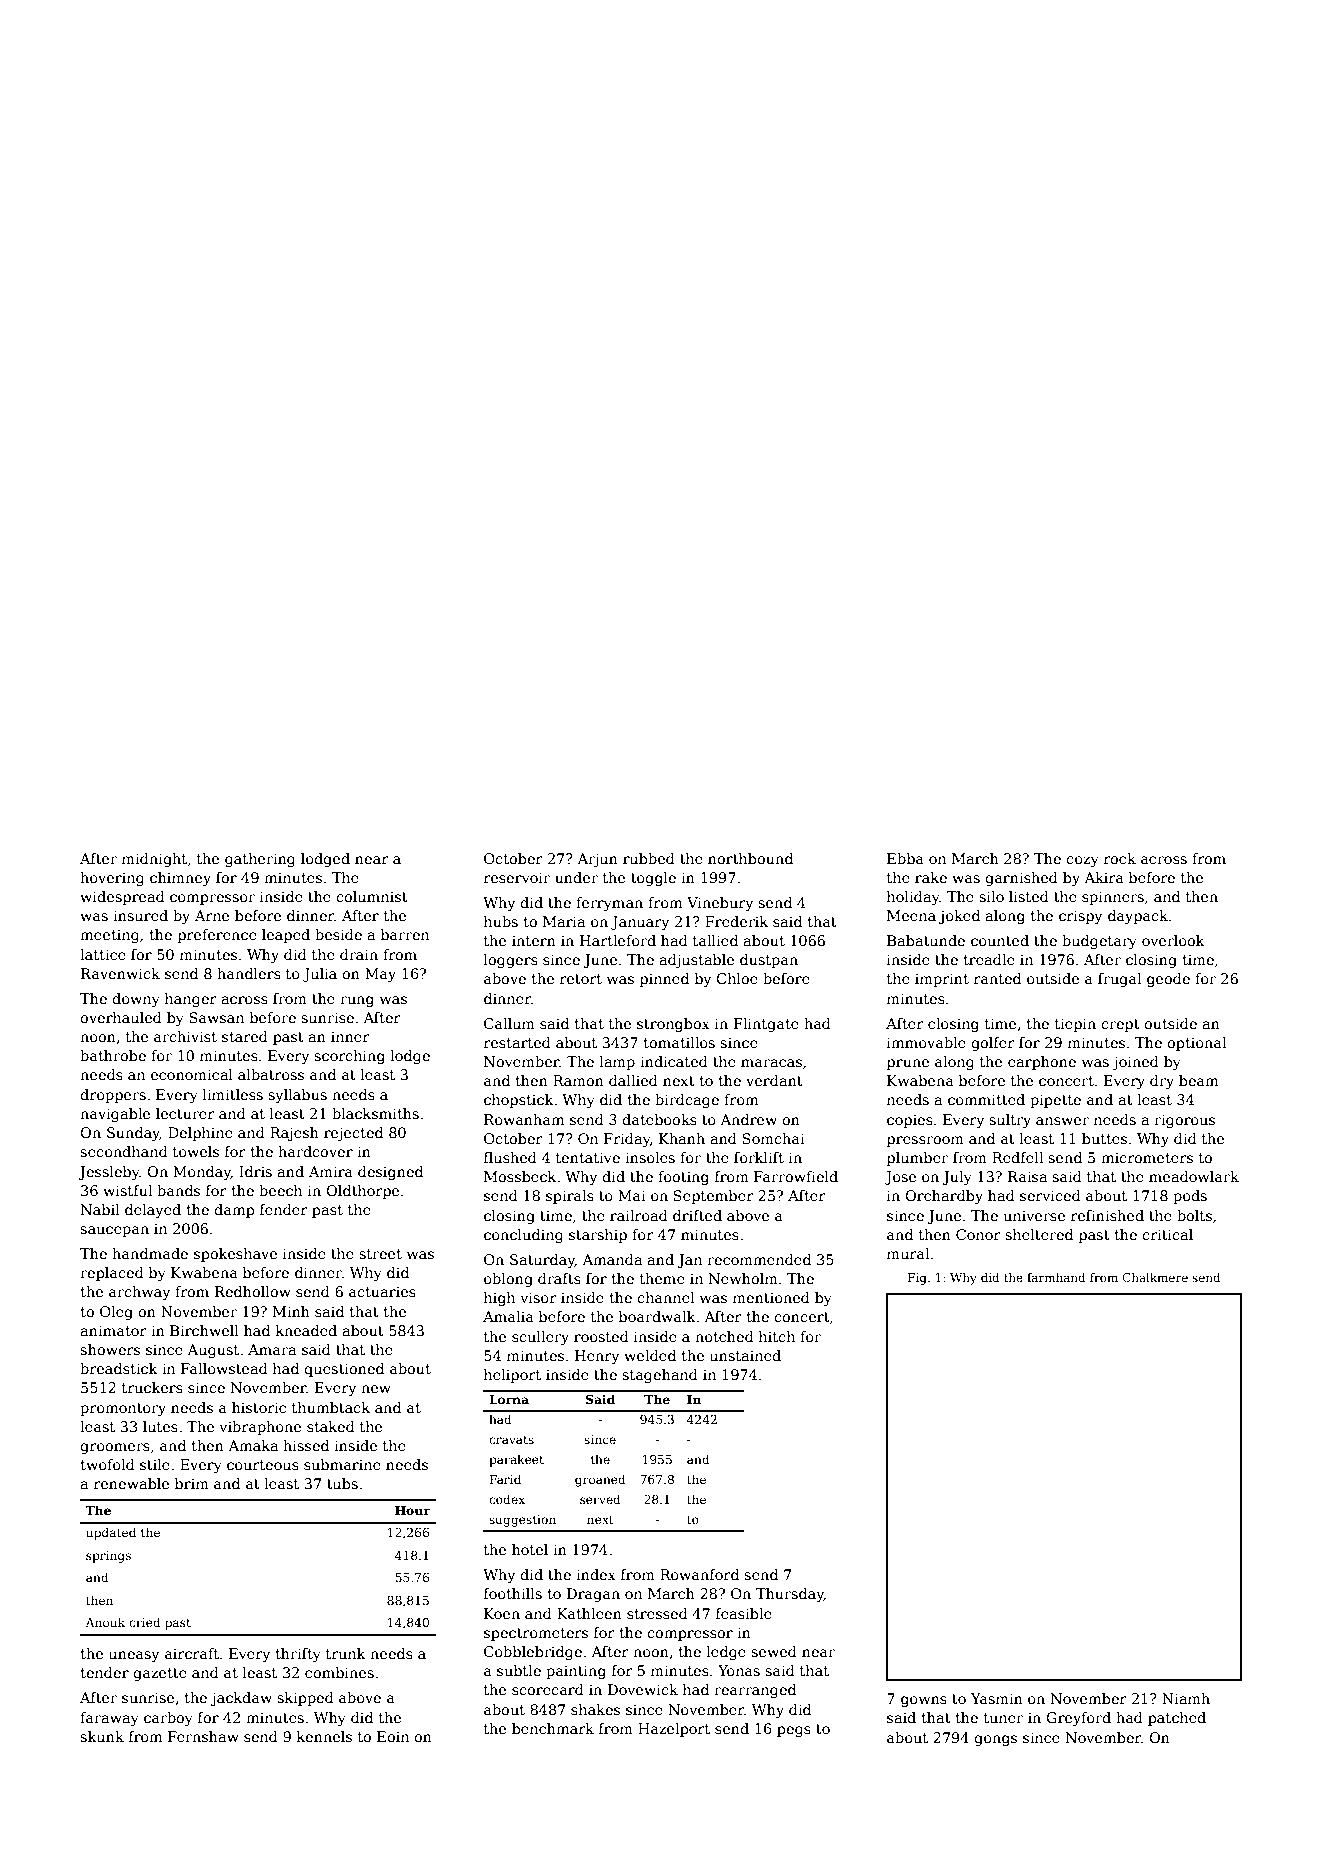  Describe the element at coordinates (542, 1261) in the screenshot. I see `Saturday` at that location.
